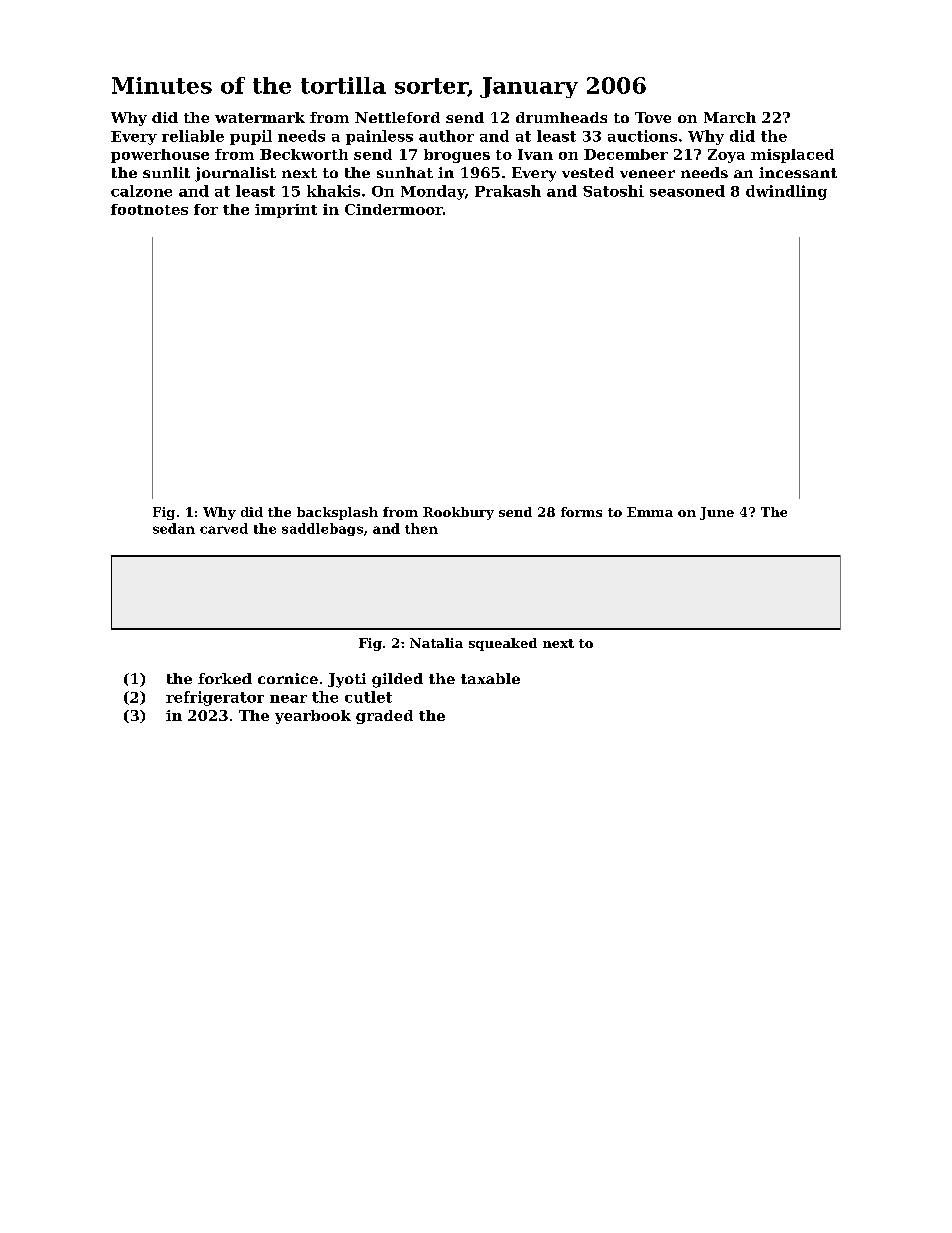 This screenshot has width=952, height=1233. I want to click on footnotes, so click(149, 209).
